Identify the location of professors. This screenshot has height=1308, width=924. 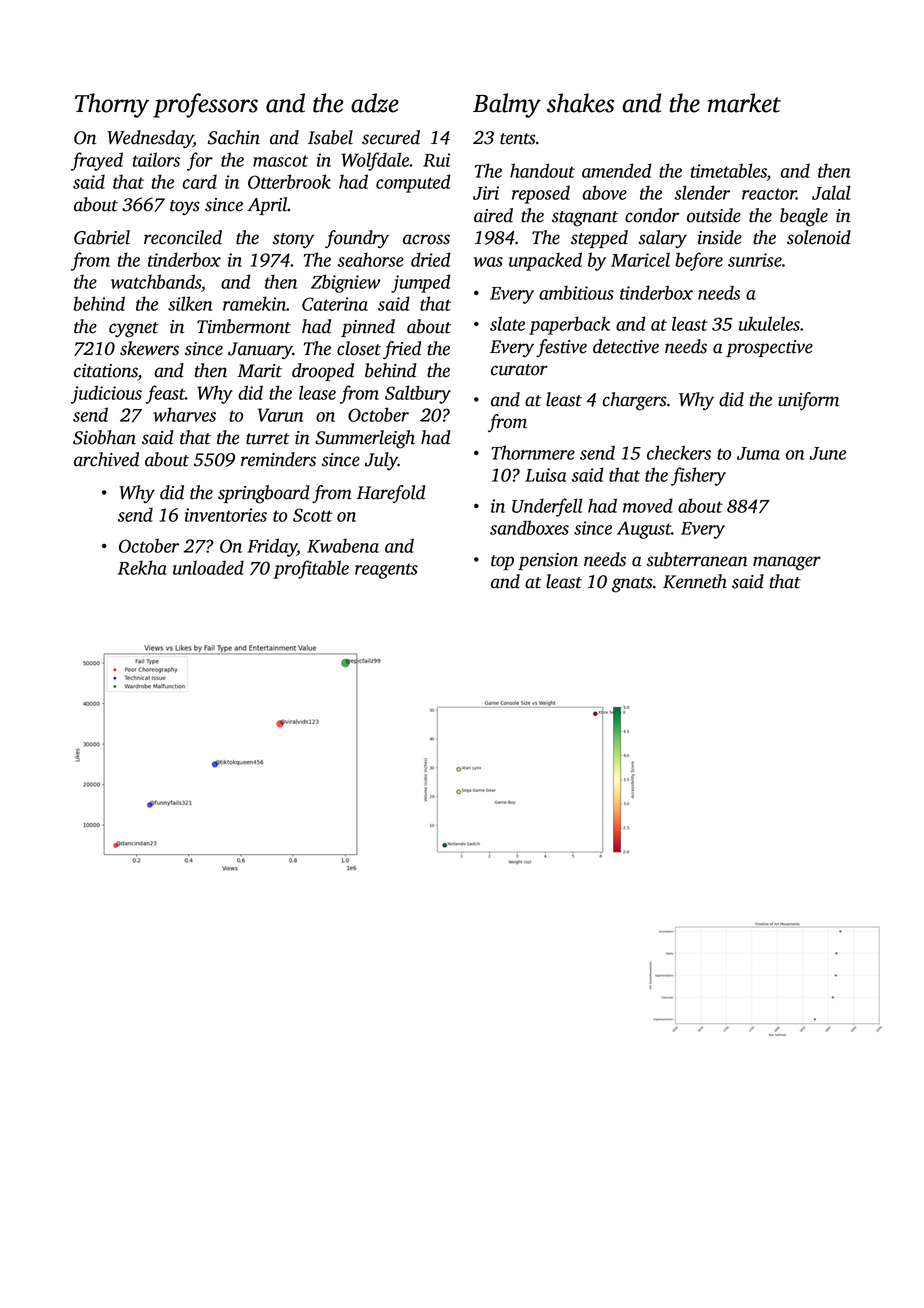
(205, 105).
